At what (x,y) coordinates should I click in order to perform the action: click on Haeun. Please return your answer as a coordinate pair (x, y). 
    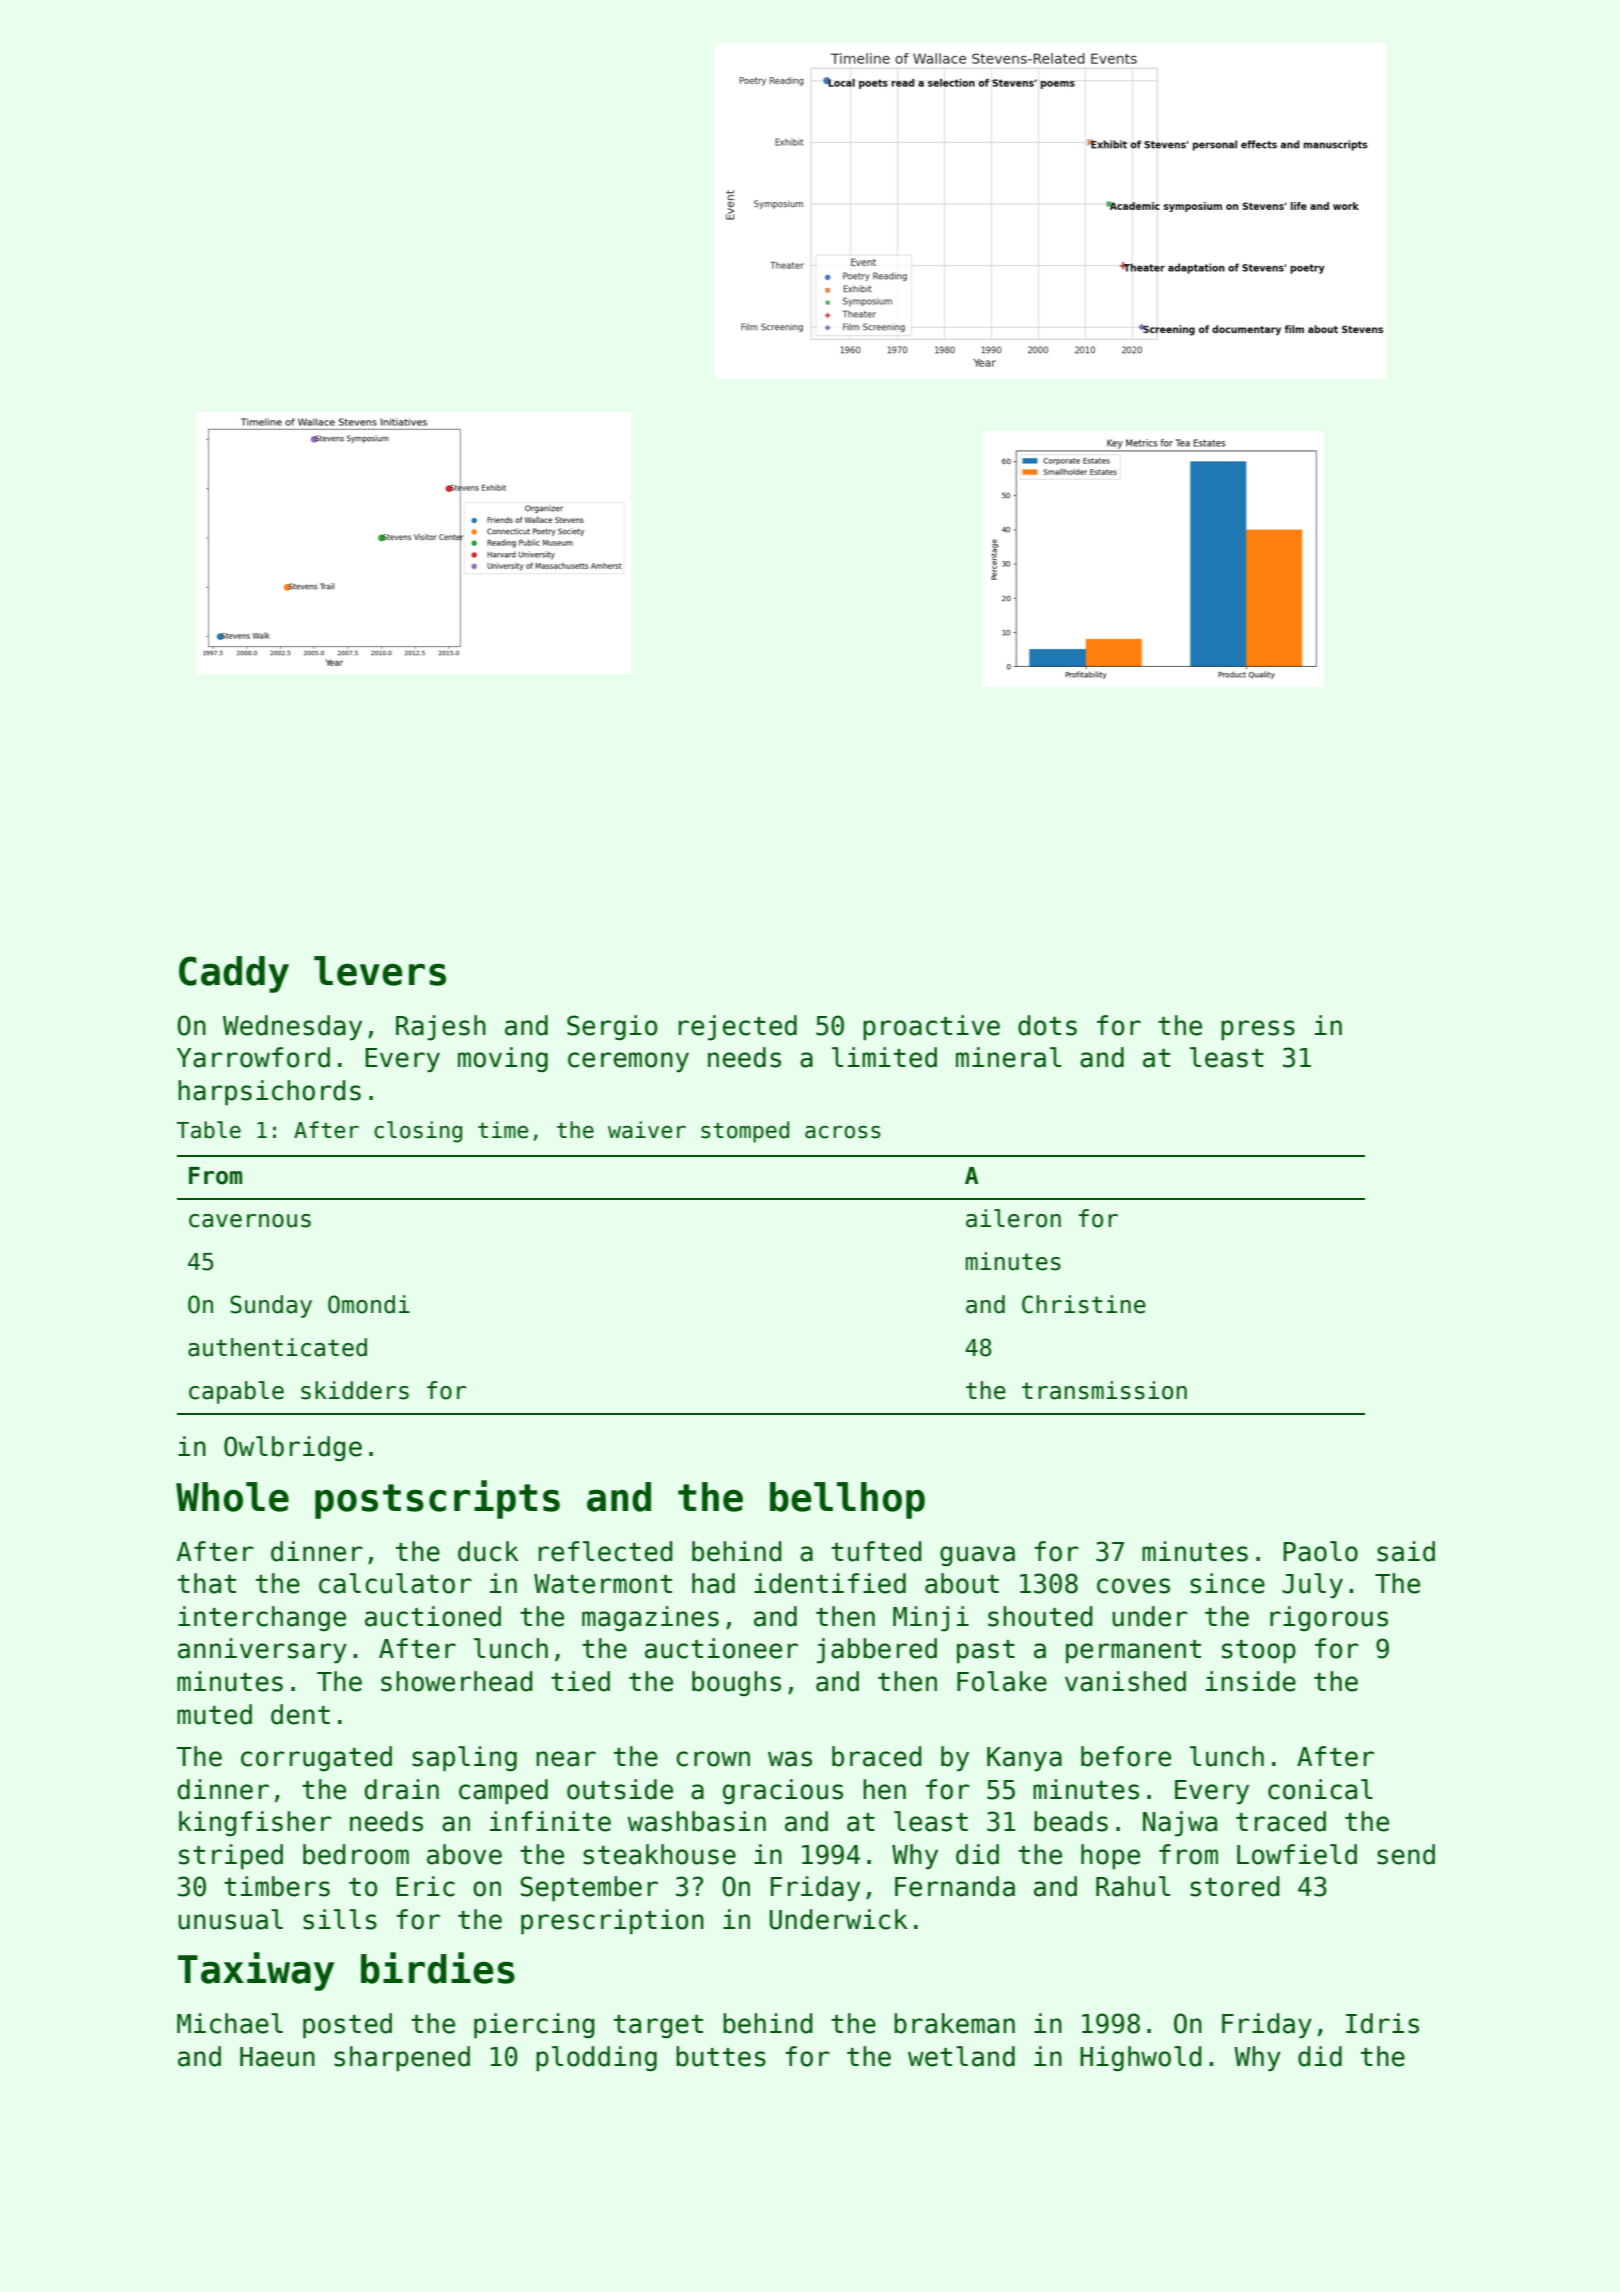
    Looking at the image, I should click on (277, 2057).
